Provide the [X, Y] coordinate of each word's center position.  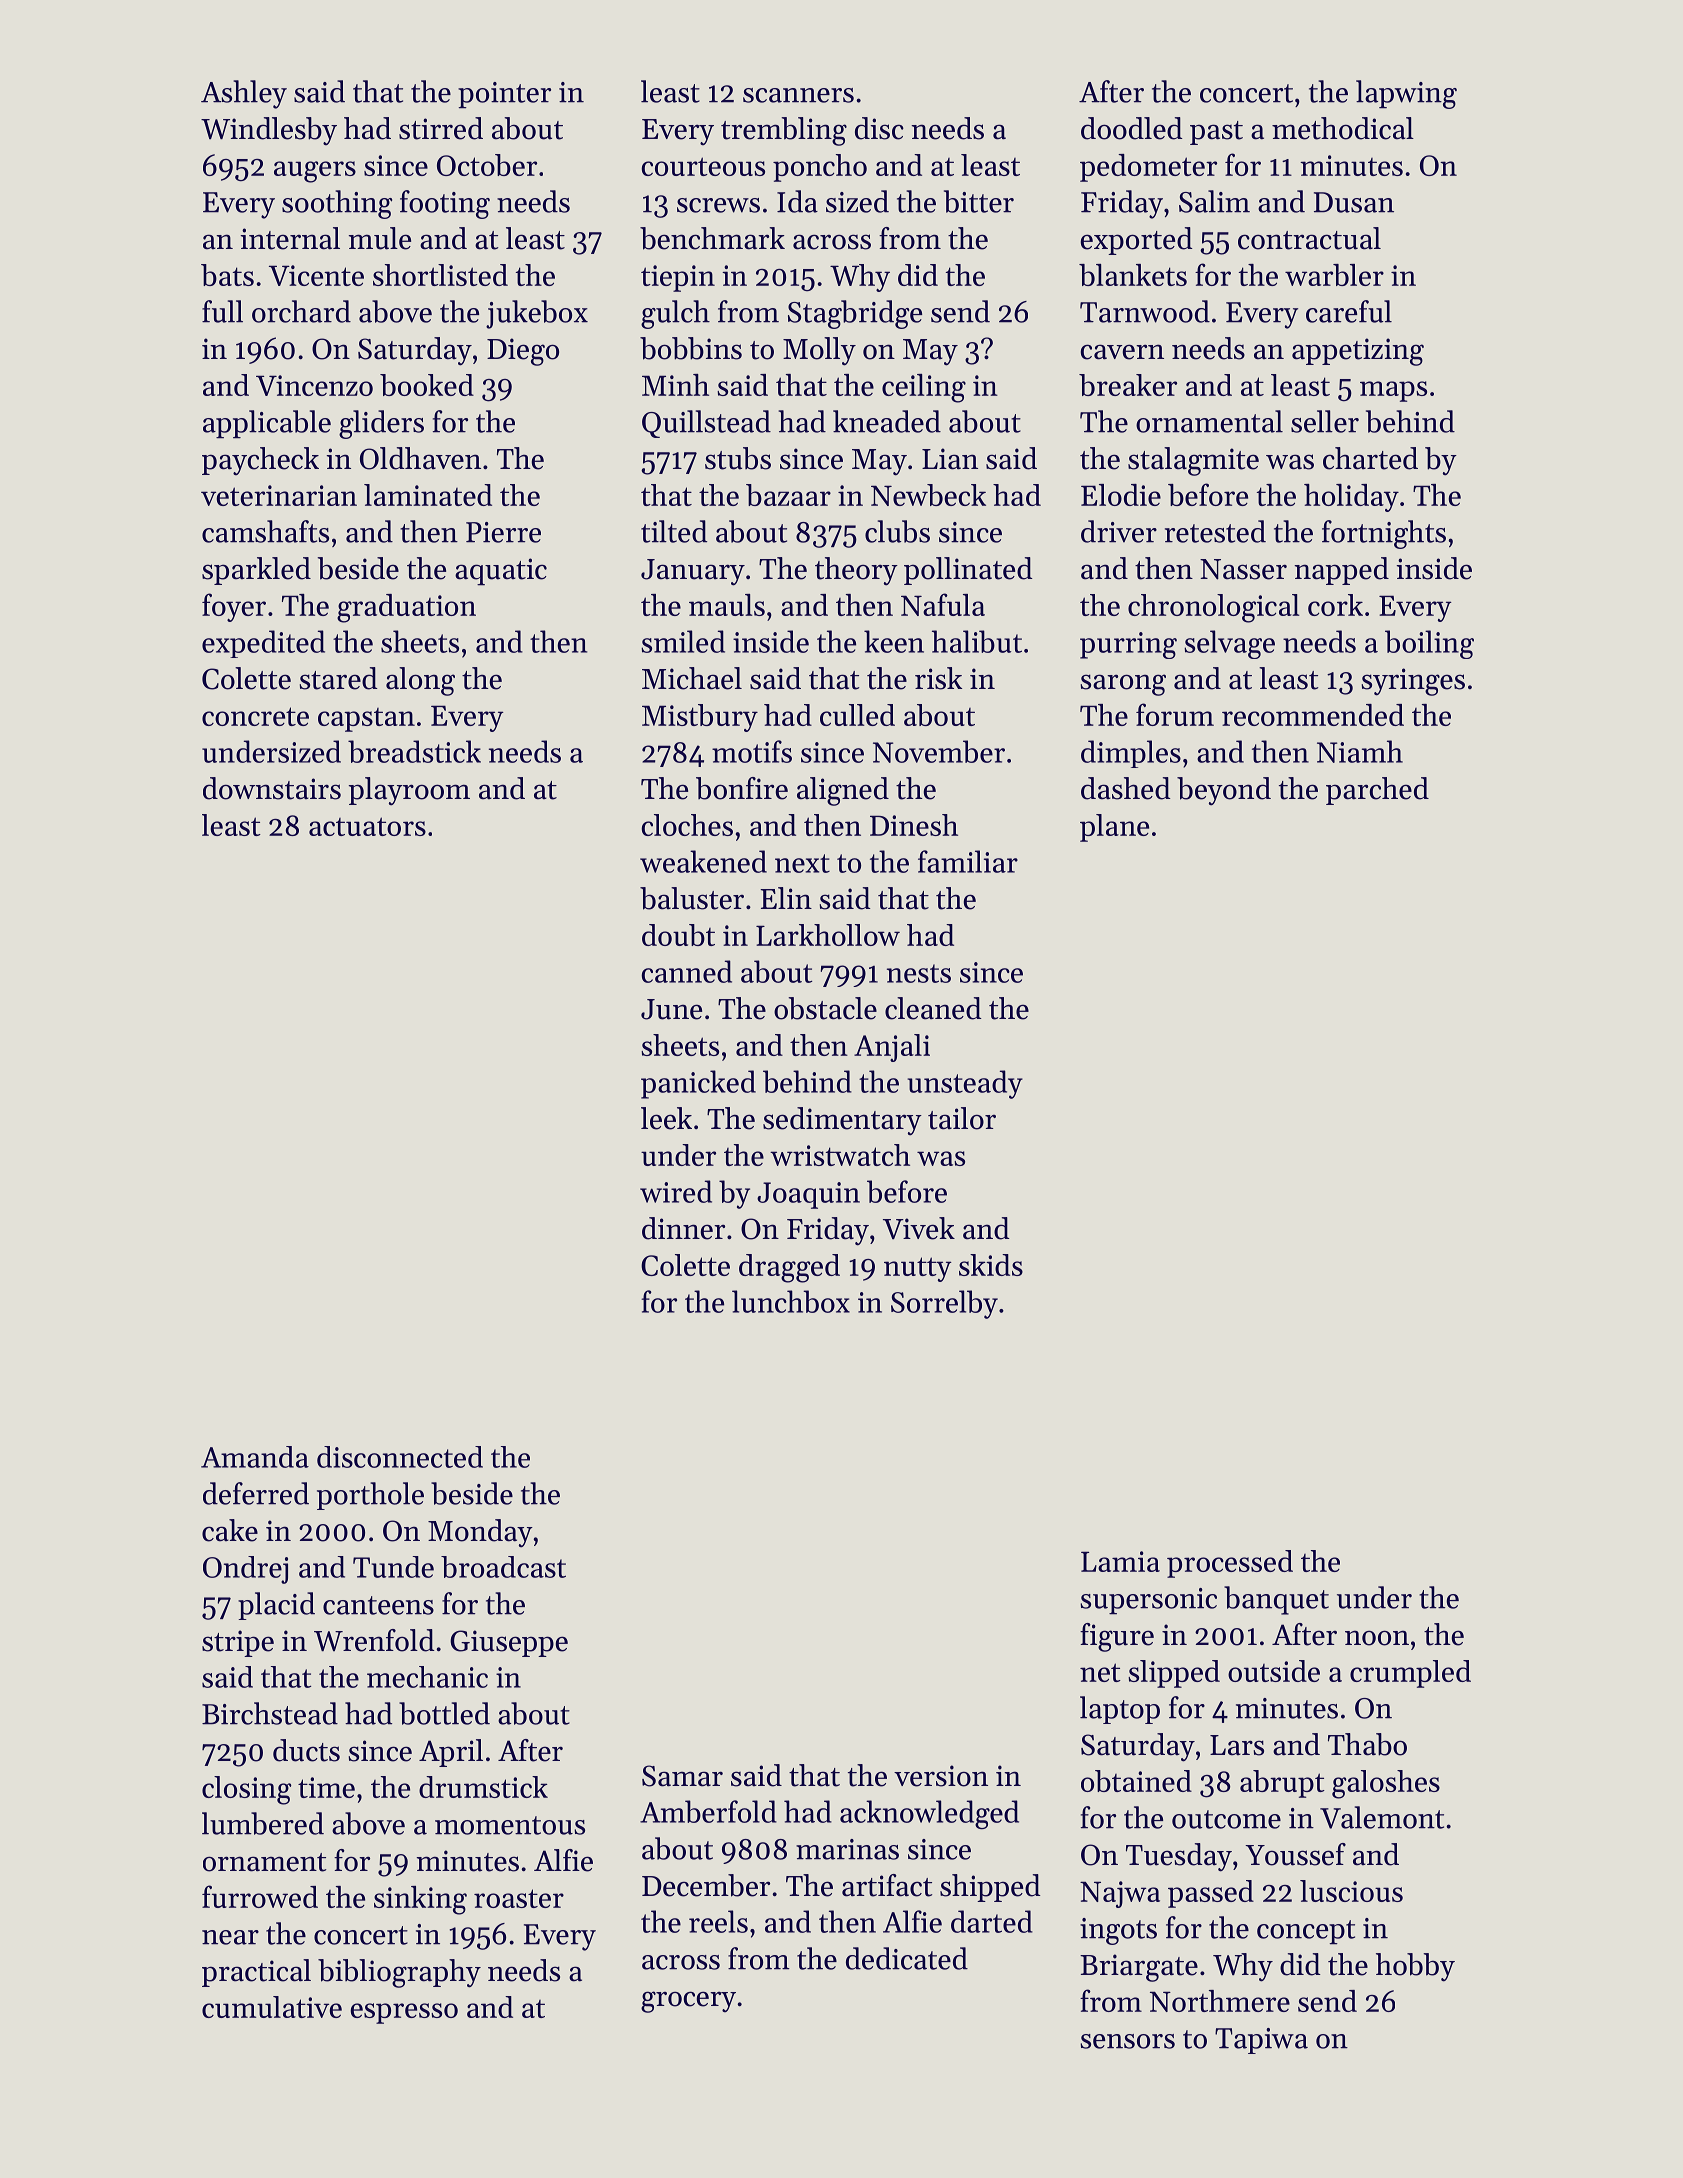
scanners [798, 95]
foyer [234, 607]
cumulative [272, 2007]
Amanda [255, 1457]
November [939, 751]
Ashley [244, 94]
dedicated [907, 1958]
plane [1114, 828]
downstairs [272, 788]
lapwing [1406, 94]
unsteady [965, 1084]
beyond [1224, 791]
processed [1230, 1564]
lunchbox [791, 1301]
